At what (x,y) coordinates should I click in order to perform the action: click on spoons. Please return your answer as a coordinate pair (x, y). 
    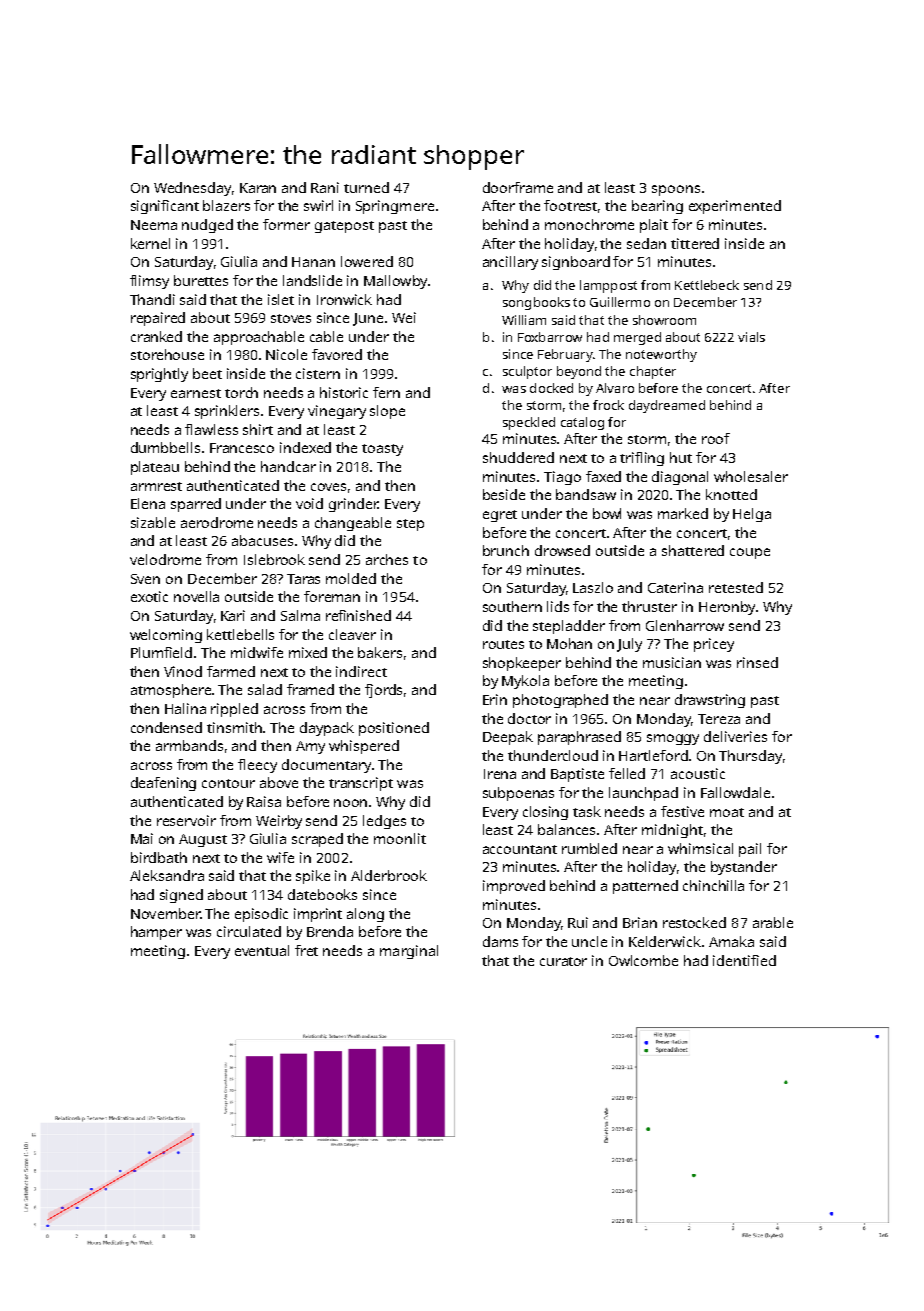
    Looking at the image, I should click on (676, 190).
